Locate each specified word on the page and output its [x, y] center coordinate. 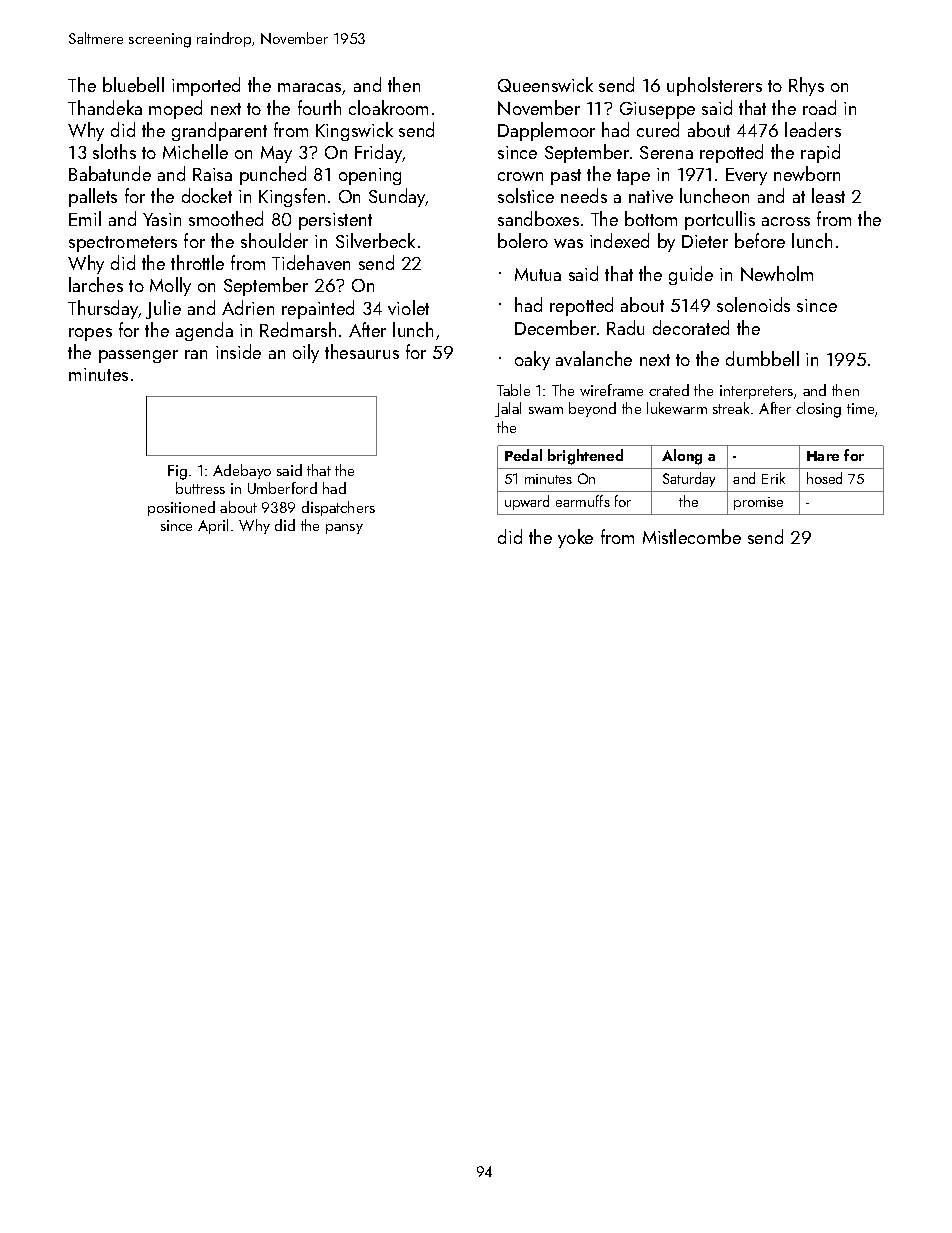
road [819, 107]
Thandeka [105, 107]
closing [818, 410]
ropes [90, 334]
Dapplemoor [546, 131]
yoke [575, 538]
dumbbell [762, 358]
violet [408, 307]
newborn [807, 173]
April [213, 526]
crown [520, 176]
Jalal [508, 409]
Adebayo [242, 471]
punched [273, 175]
